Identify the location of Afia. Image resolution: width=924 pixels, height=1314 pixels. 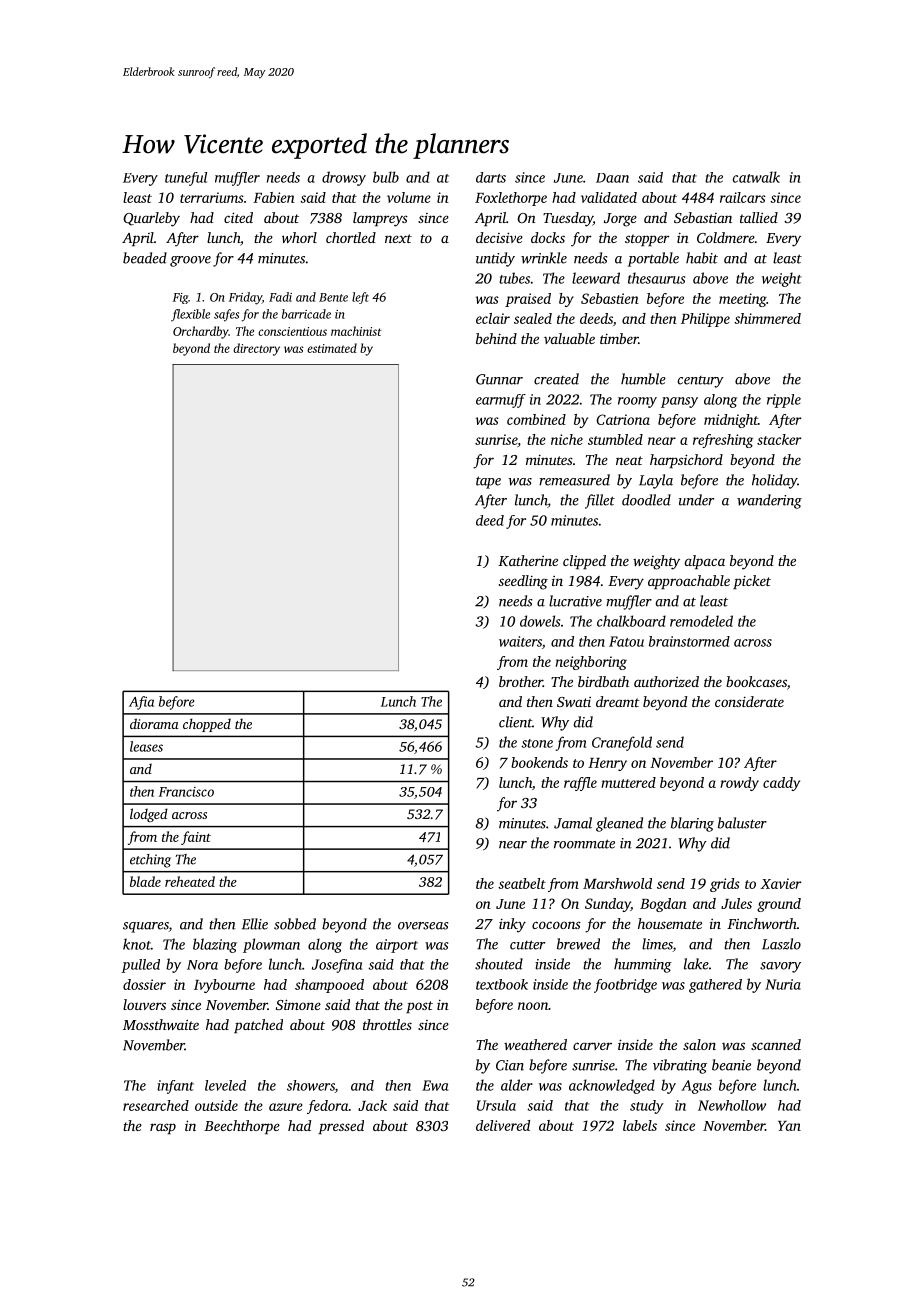
(141, 703).
